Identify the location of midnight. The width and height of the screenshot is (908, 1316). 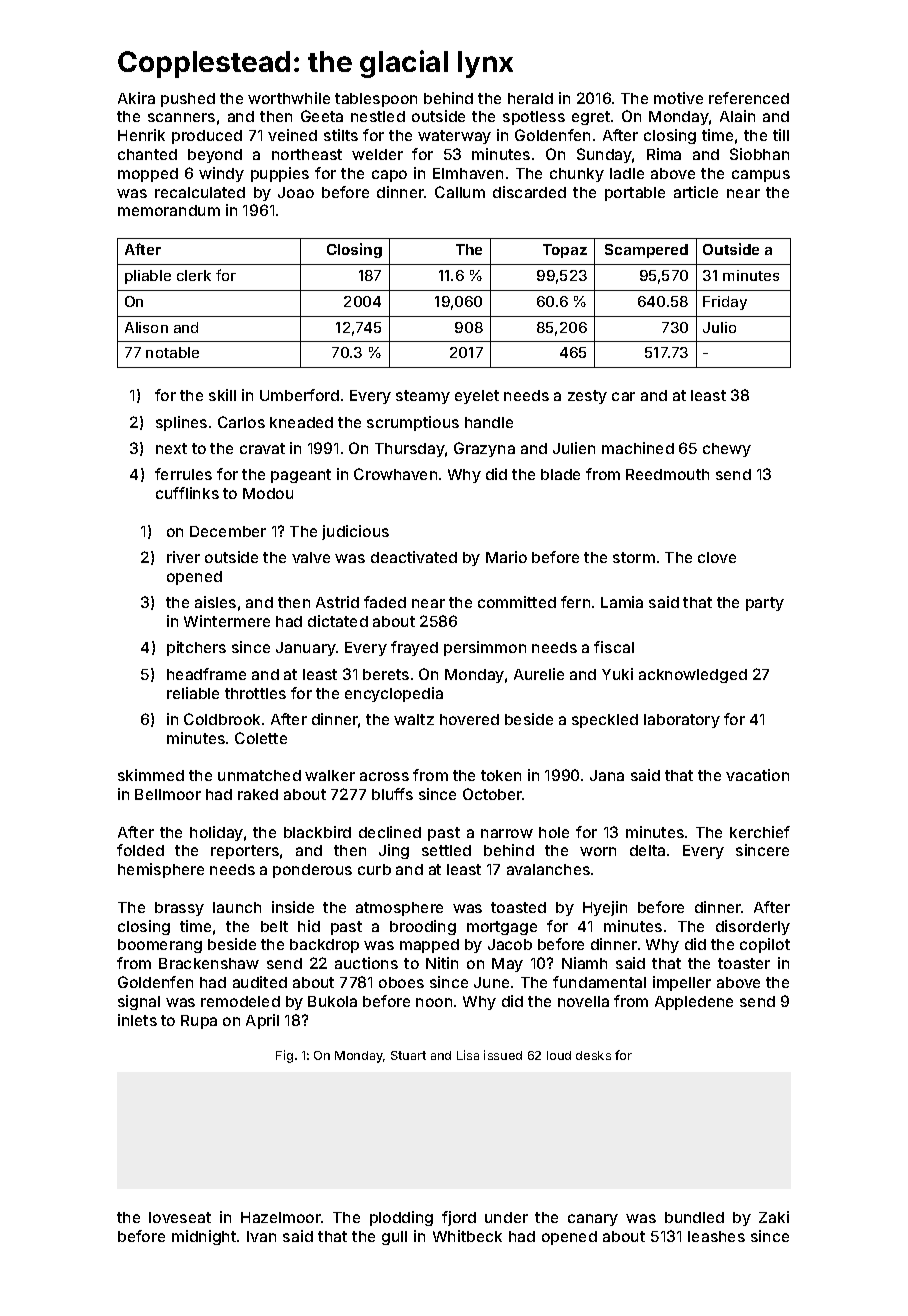
(204, 1237).
